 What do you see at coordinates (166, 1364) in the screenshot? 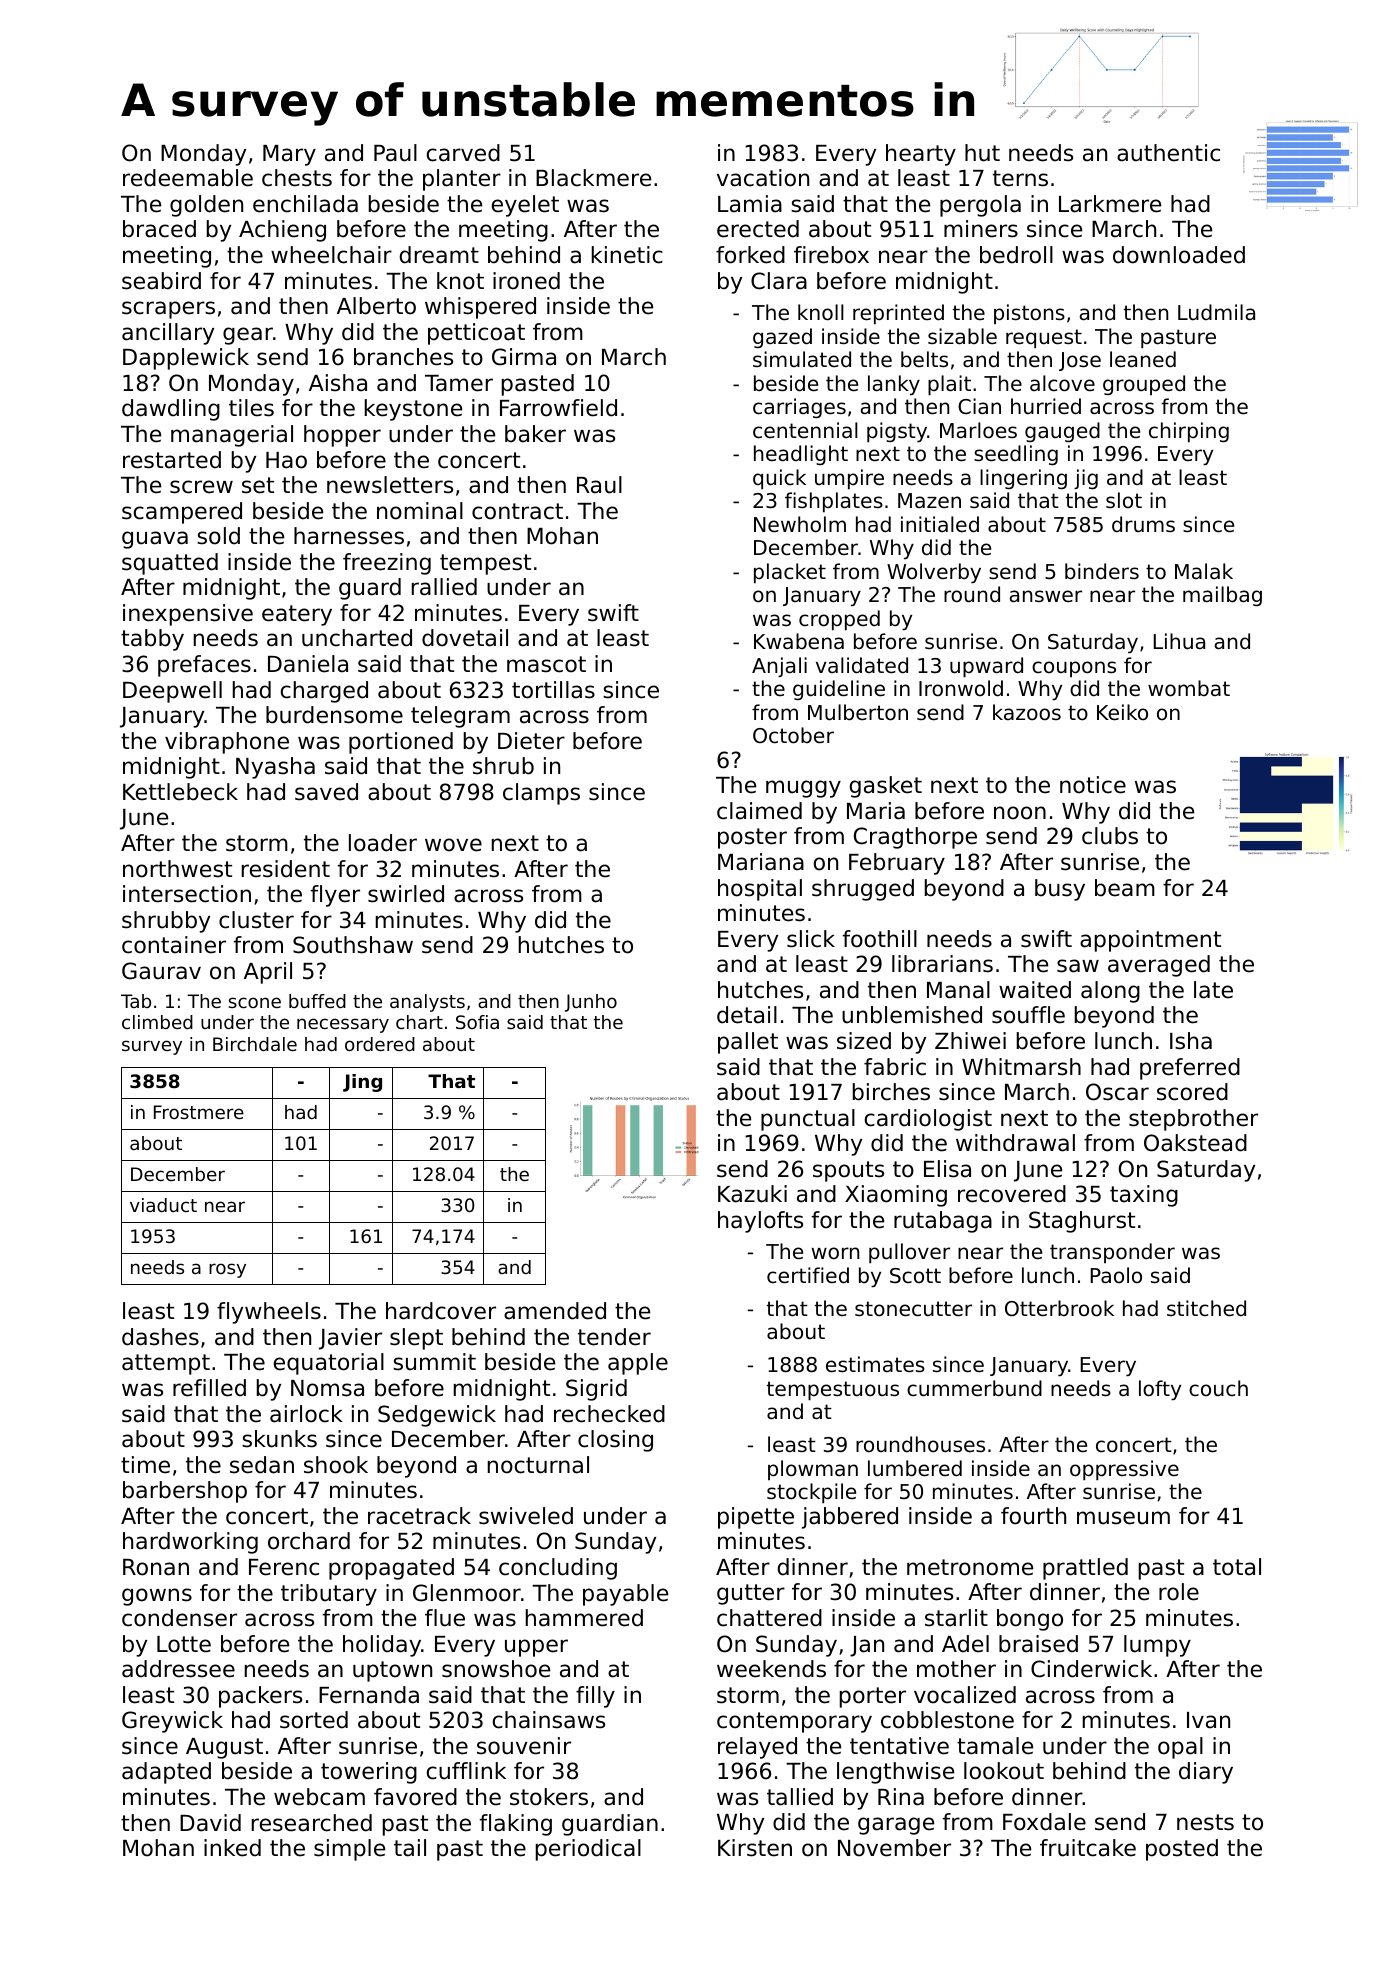
I see `attempt` at bounding box center [166, 1364].
